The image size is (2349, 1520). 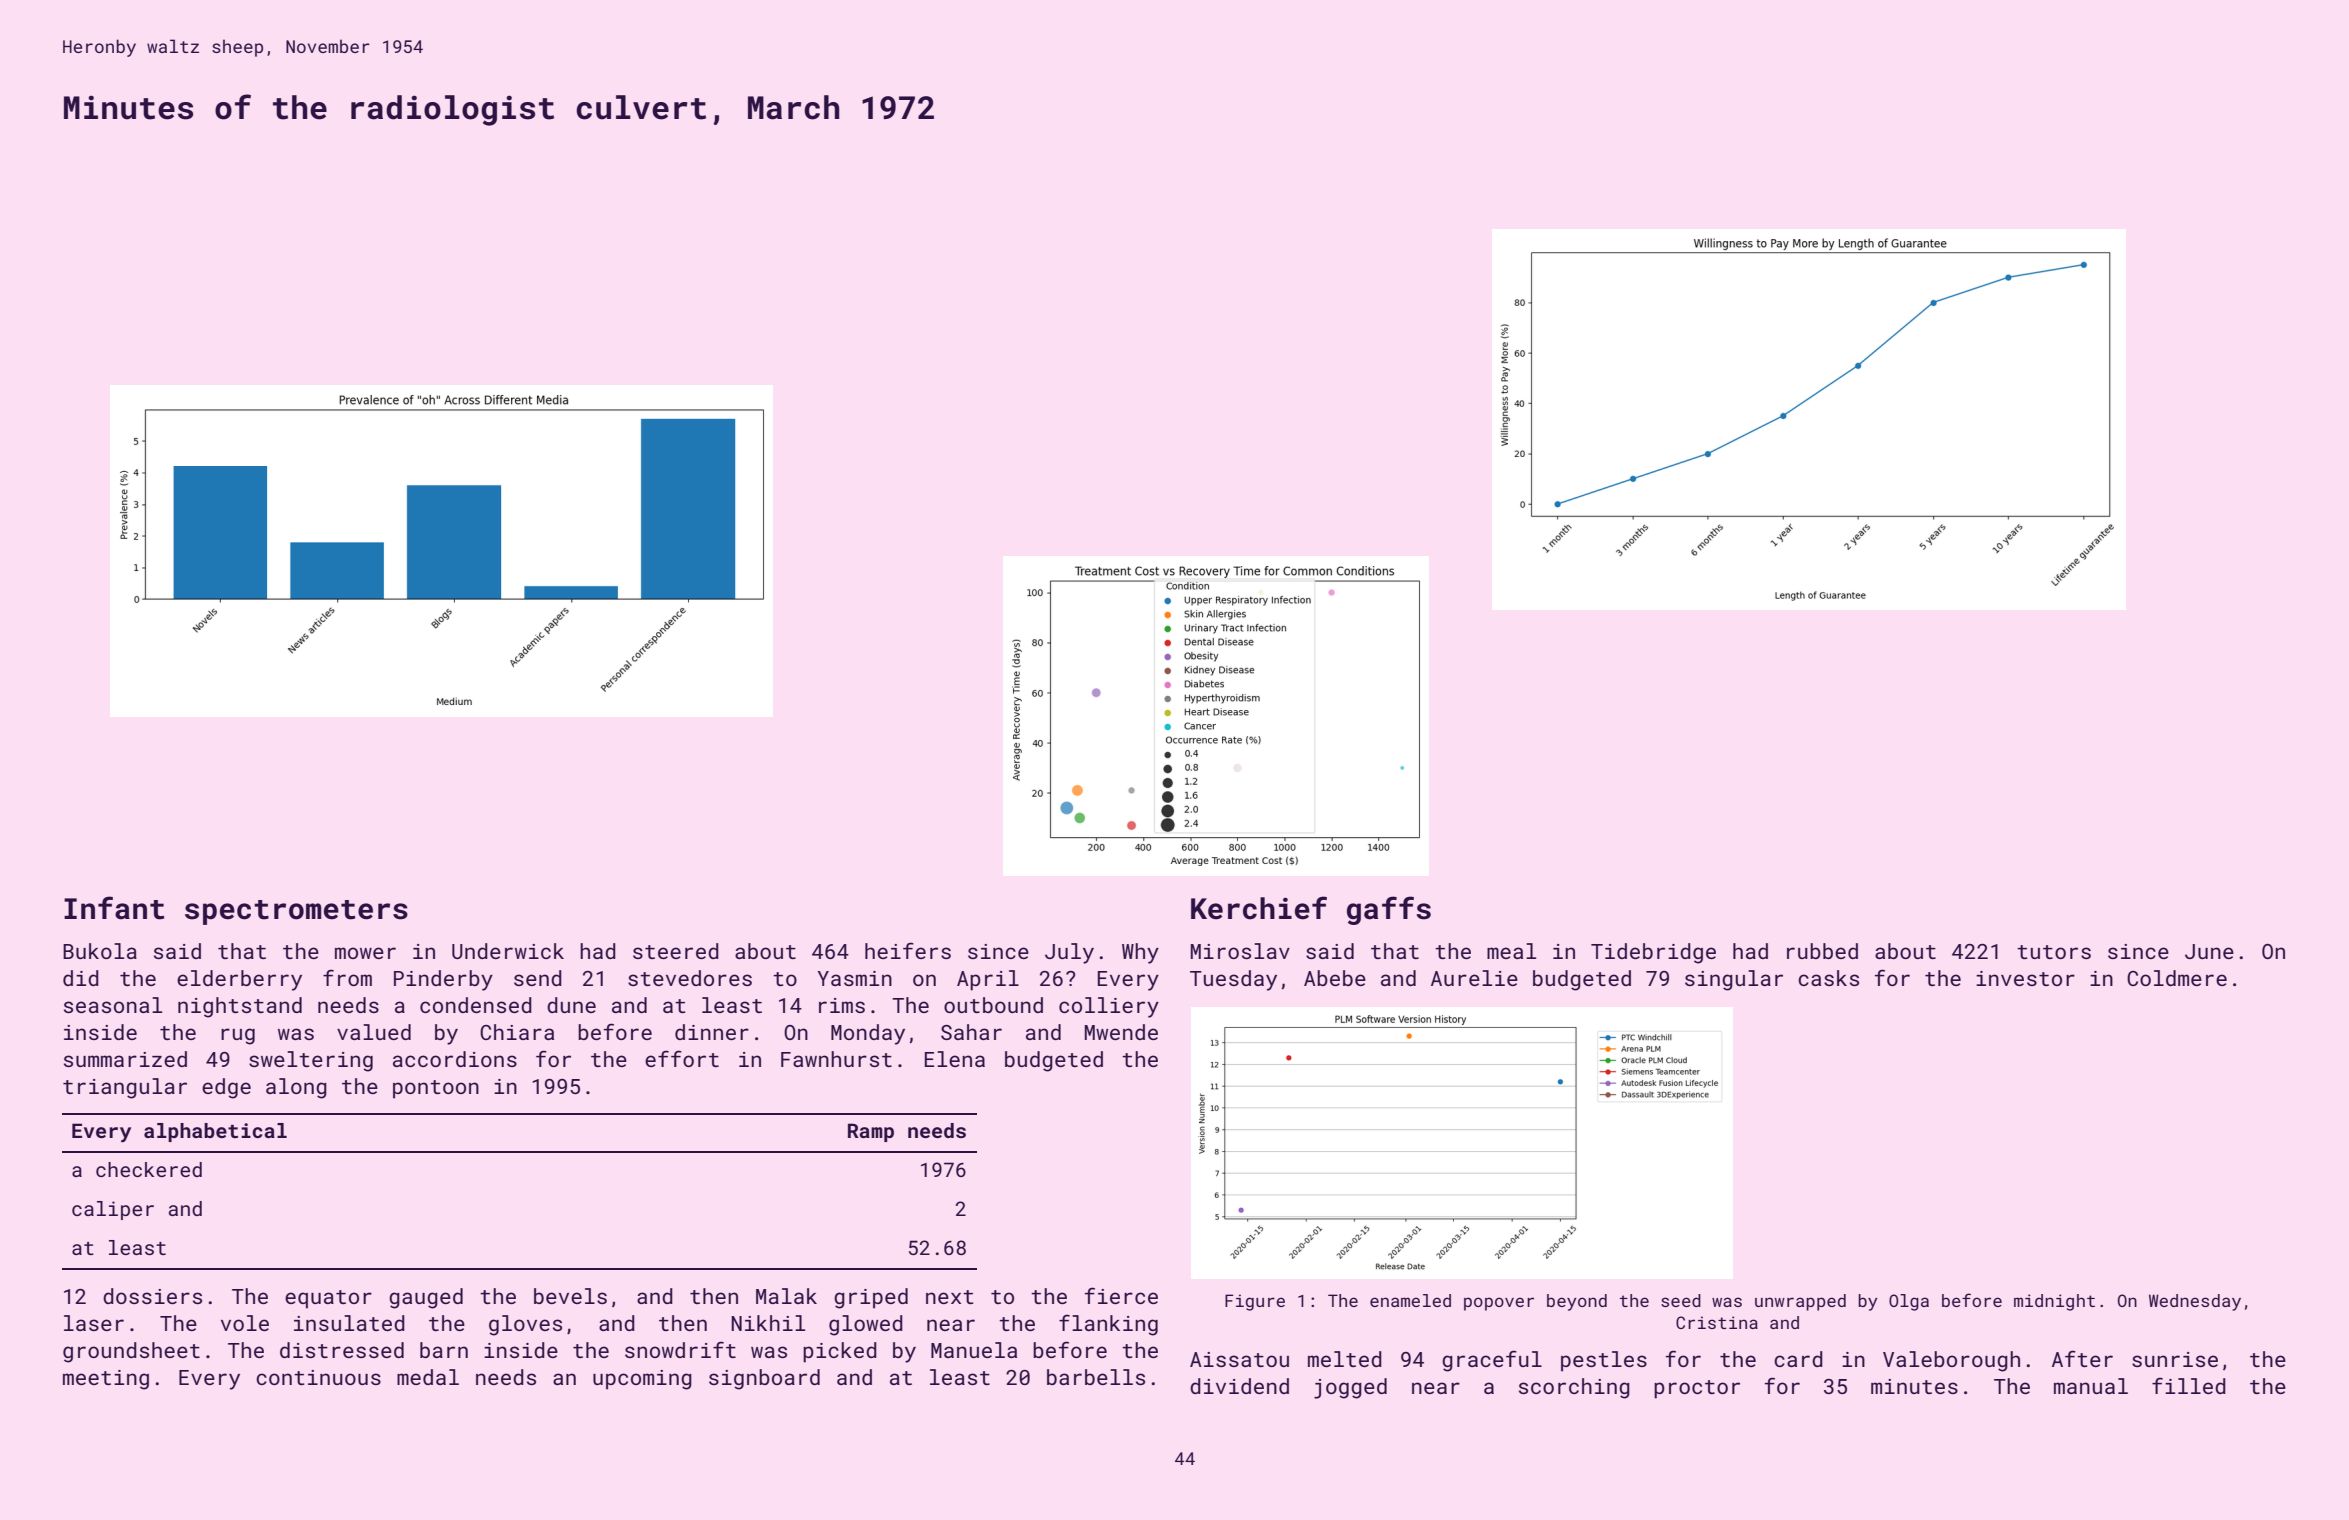 What do you see at coordinates (125, 1059) in the screenshot?
I see `summarized` at bounding box center [125, 1059].
